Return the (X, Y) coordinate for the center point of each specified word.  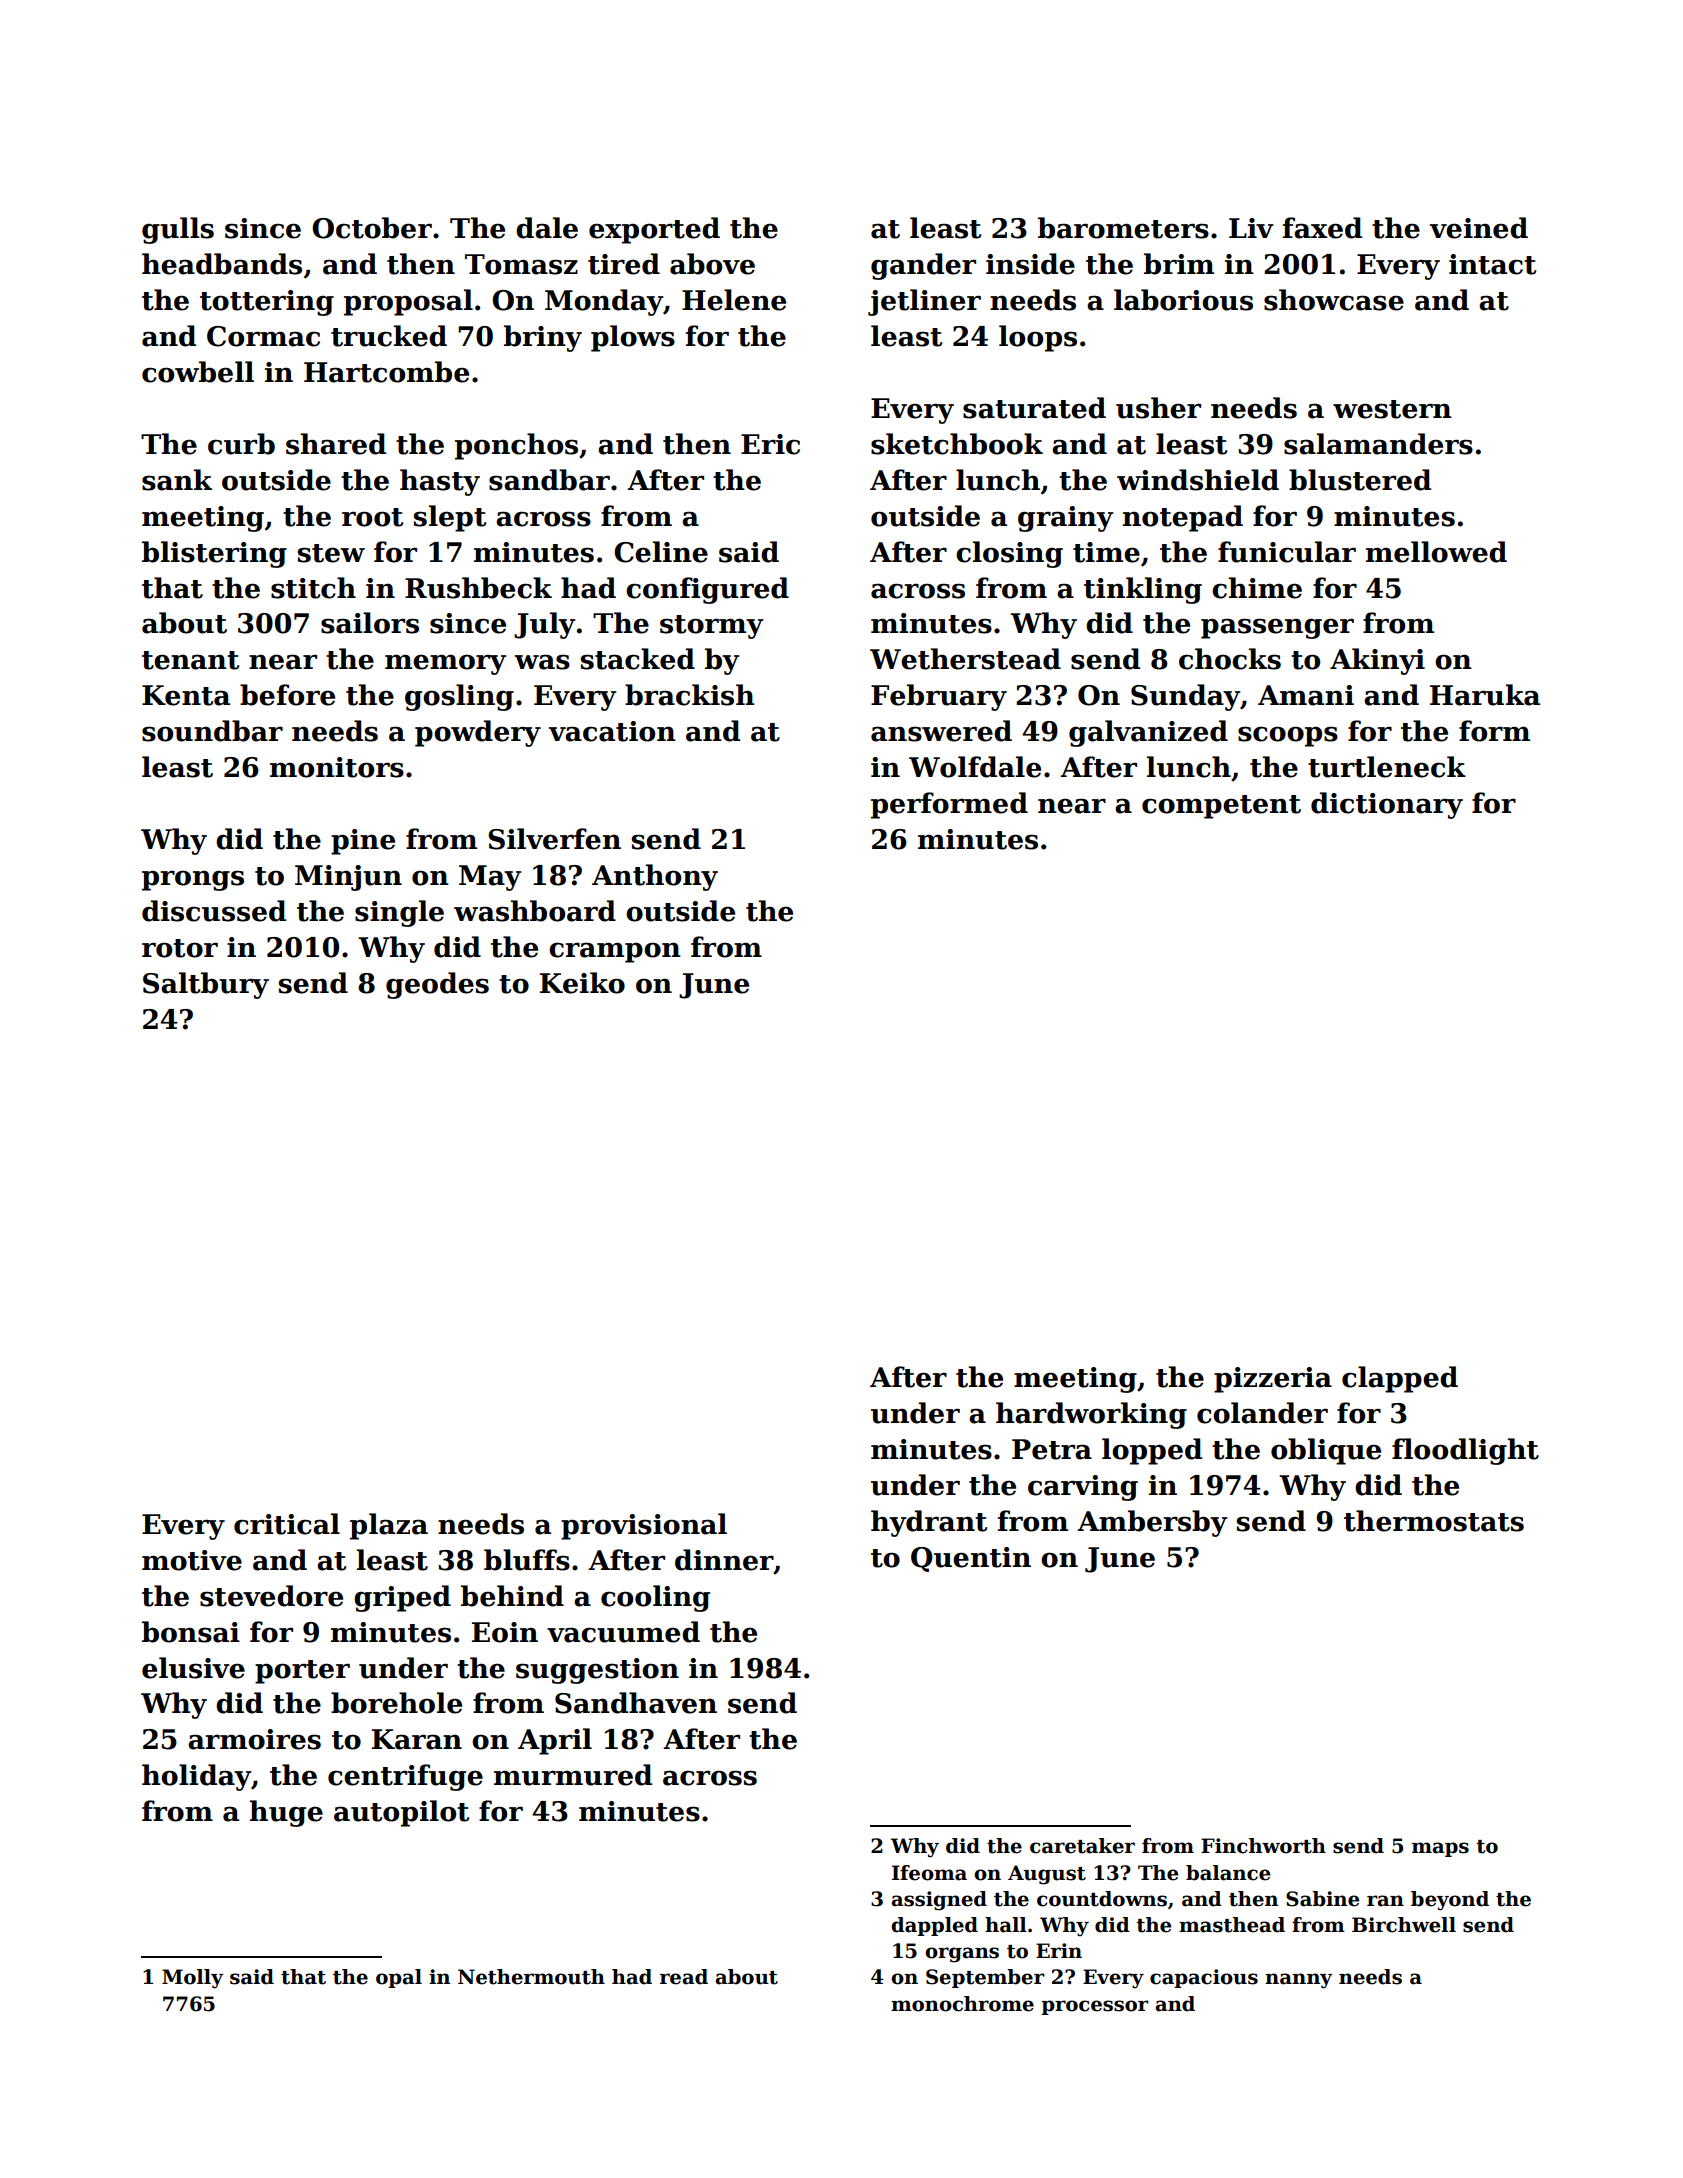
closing (1009, 554)
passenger (1277, 628)
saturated (1034, 408)
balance (1228, 1873)
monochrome (962, 2004)
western (1392, 409)
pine (363, 842)
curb (241, 444)
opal (399, 1978)
